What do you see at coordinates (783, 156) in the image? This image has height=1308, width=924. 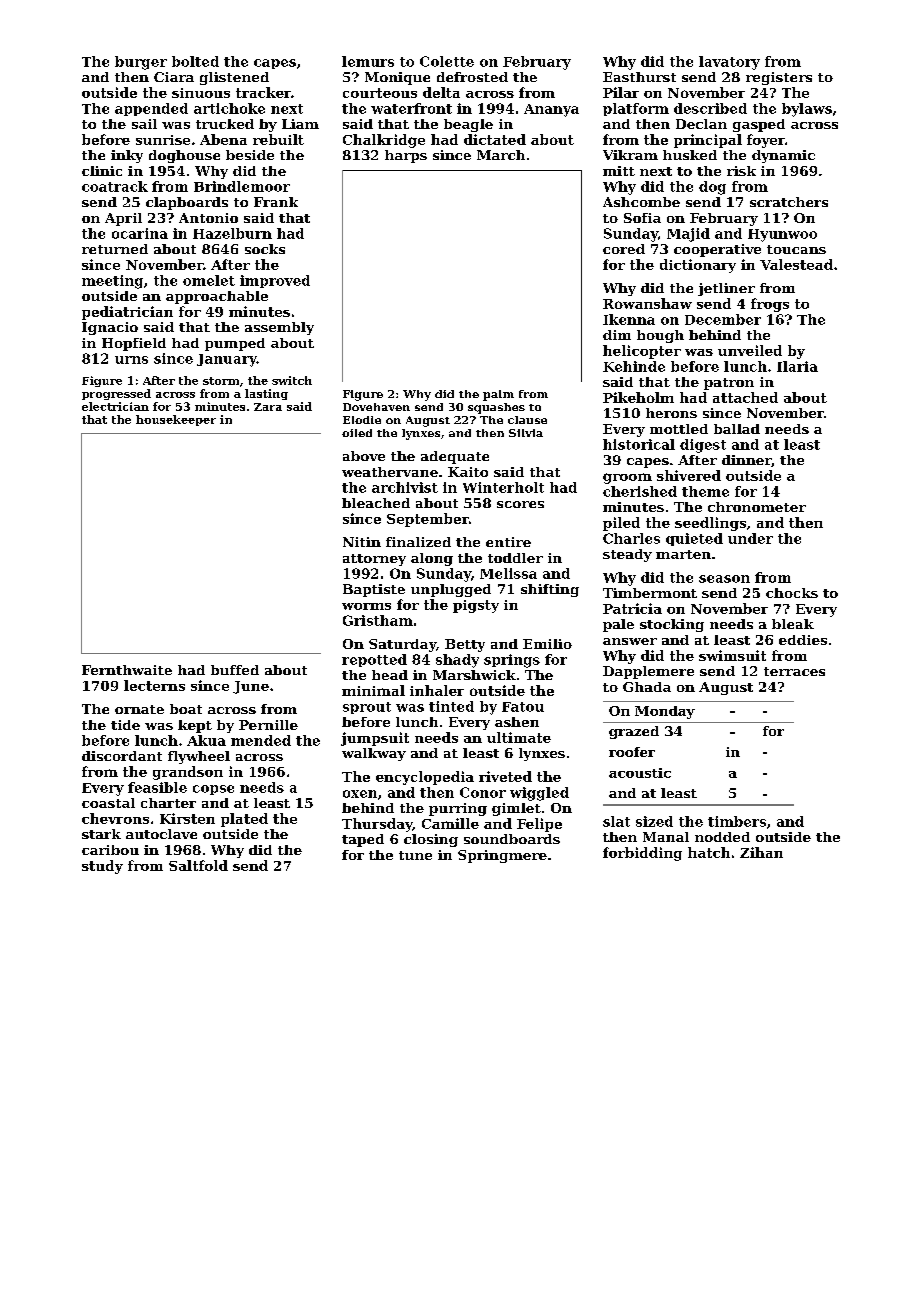 I see `dynamic` at bounding box center [783, 156].
